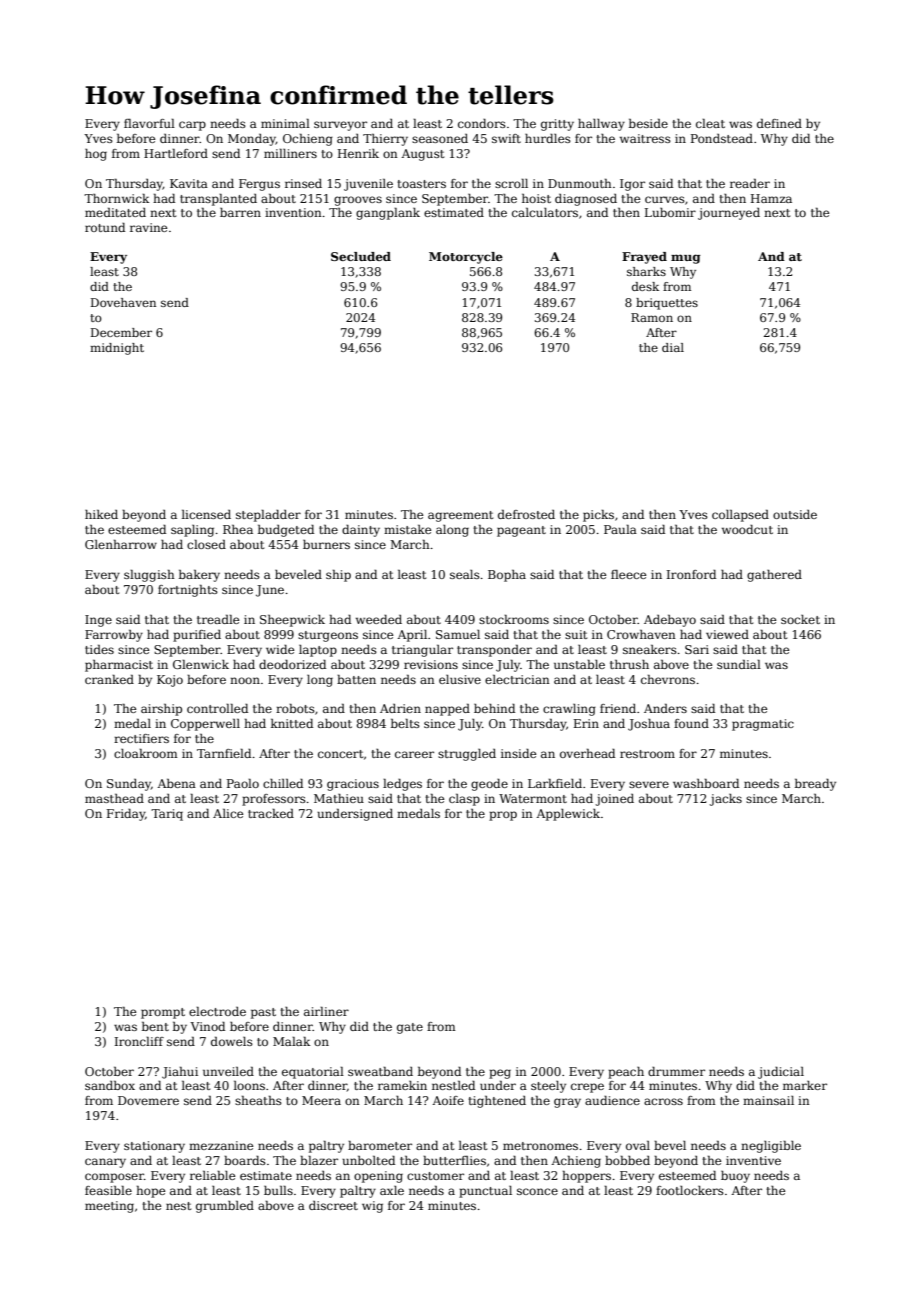 This screenshot has height=1308, width=924. What do you see at coordinates (225, 1207) in the screenshot?
I see `grumbled` at bounding box center [225, 1207].
